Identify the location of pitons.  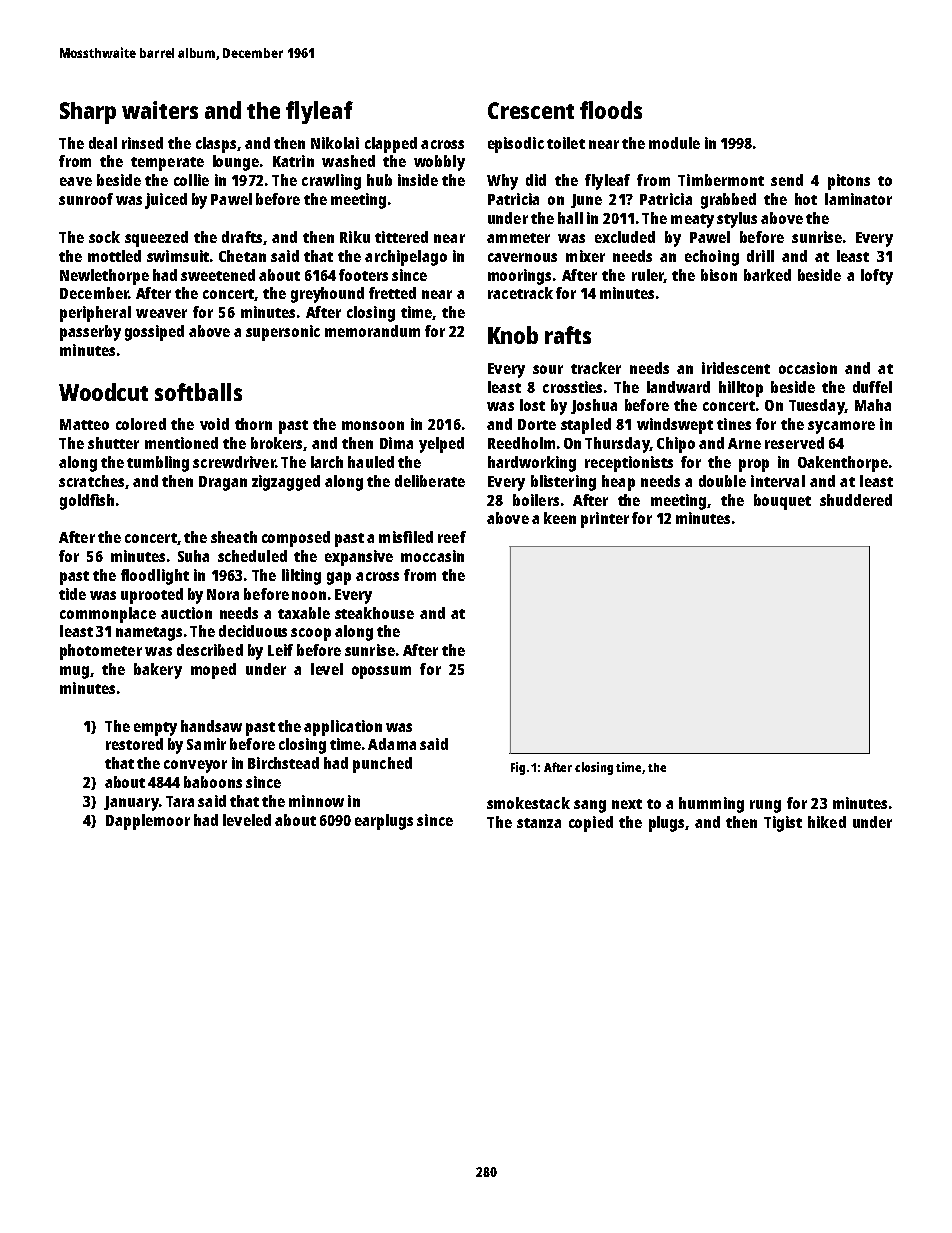
(849, 182).
